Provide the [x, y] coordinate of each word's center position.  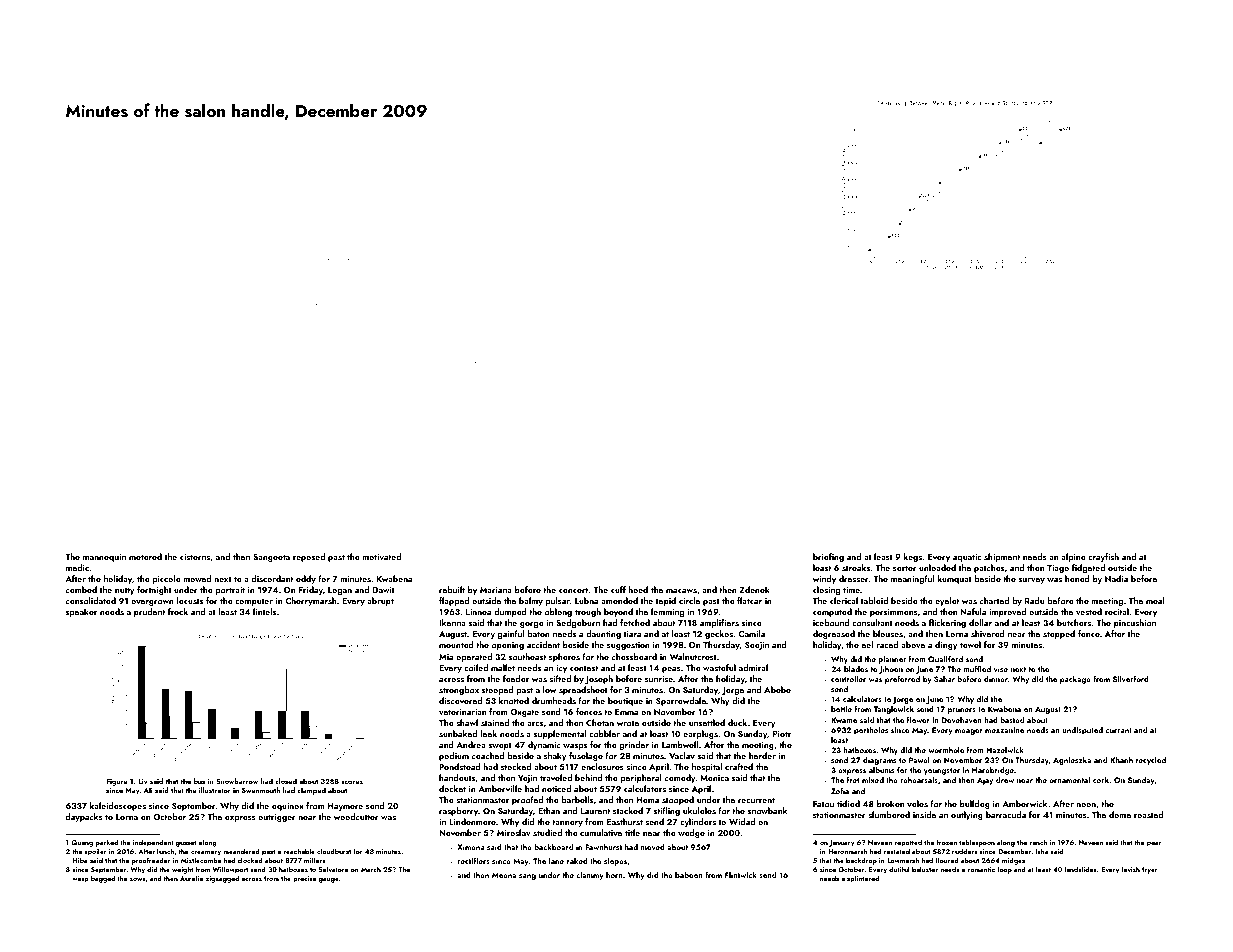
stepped [1059, 634]
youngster [942, 771]
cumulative [601, 832]
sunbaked [458, 733]
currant [1119, 730]
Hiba [80, 860]
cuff [618, 589]
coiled [476, 667]
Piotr [782, 734]
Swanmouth [261, 790]
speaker [81, 612]
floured [947, 860]
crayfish [1103, 557]
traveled [556, 777]
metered [145, 556]
